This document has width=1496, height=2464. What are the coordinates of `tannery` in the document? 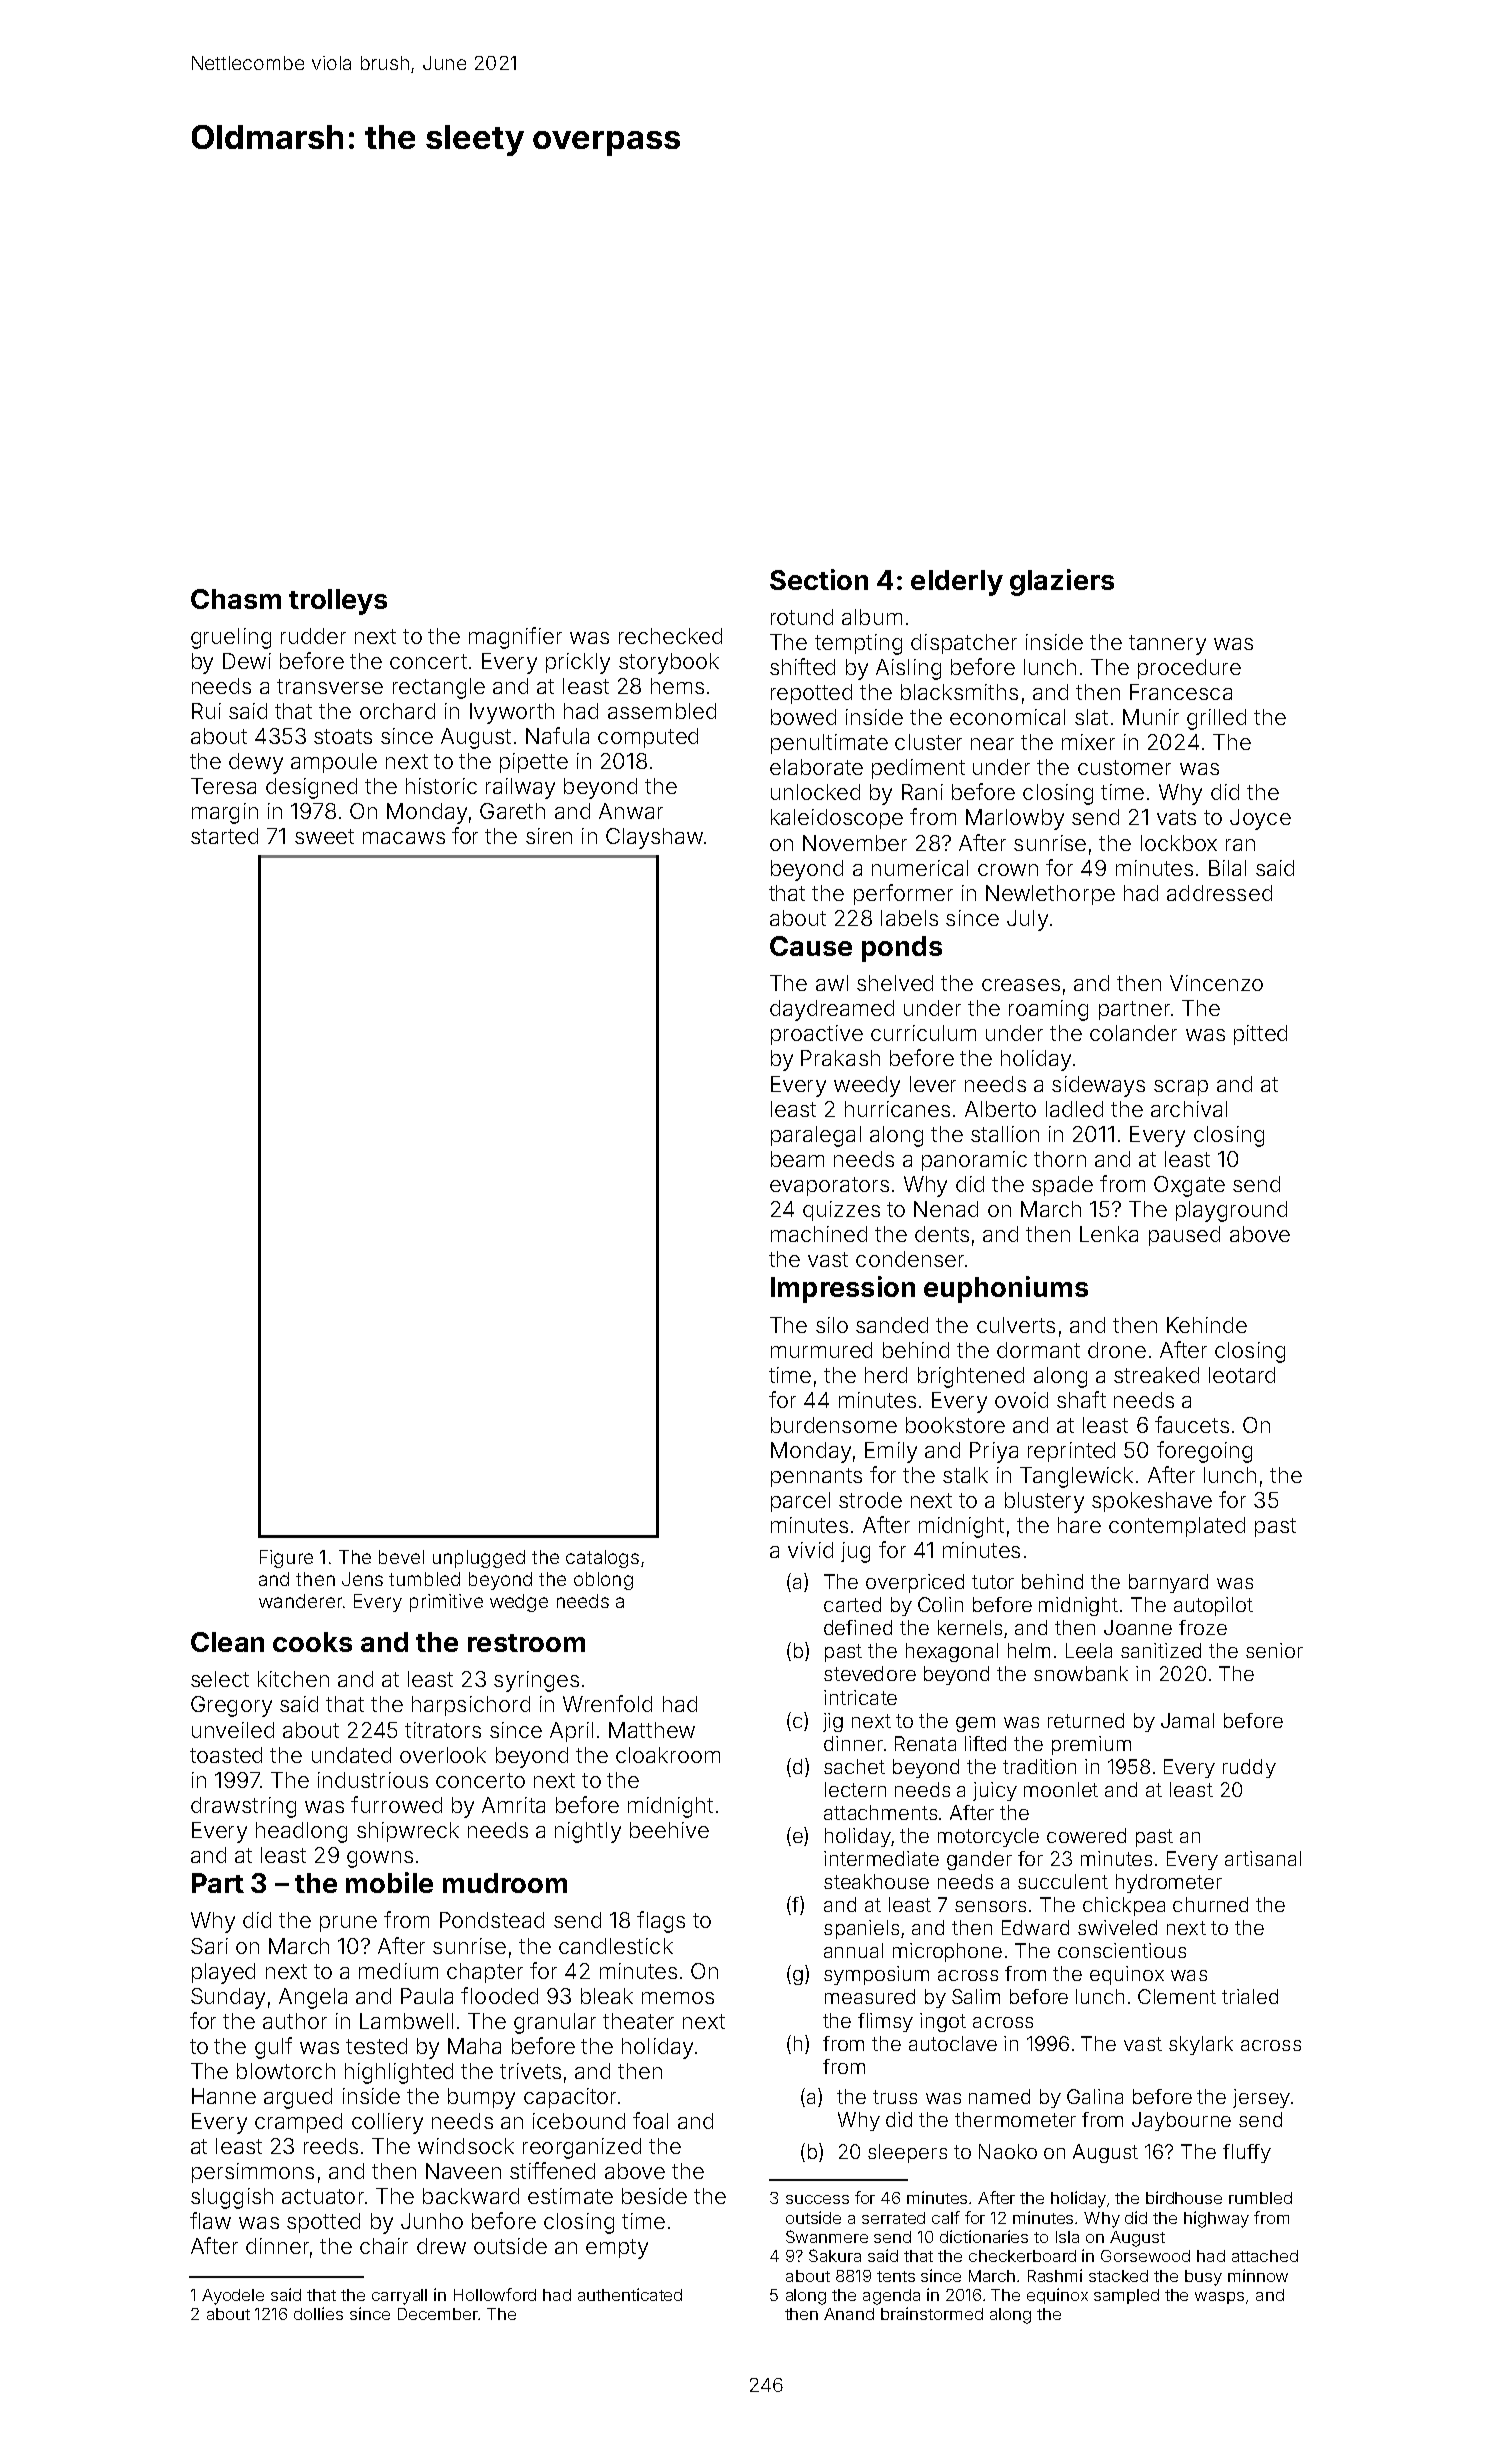 It's located at (1167, 645).
